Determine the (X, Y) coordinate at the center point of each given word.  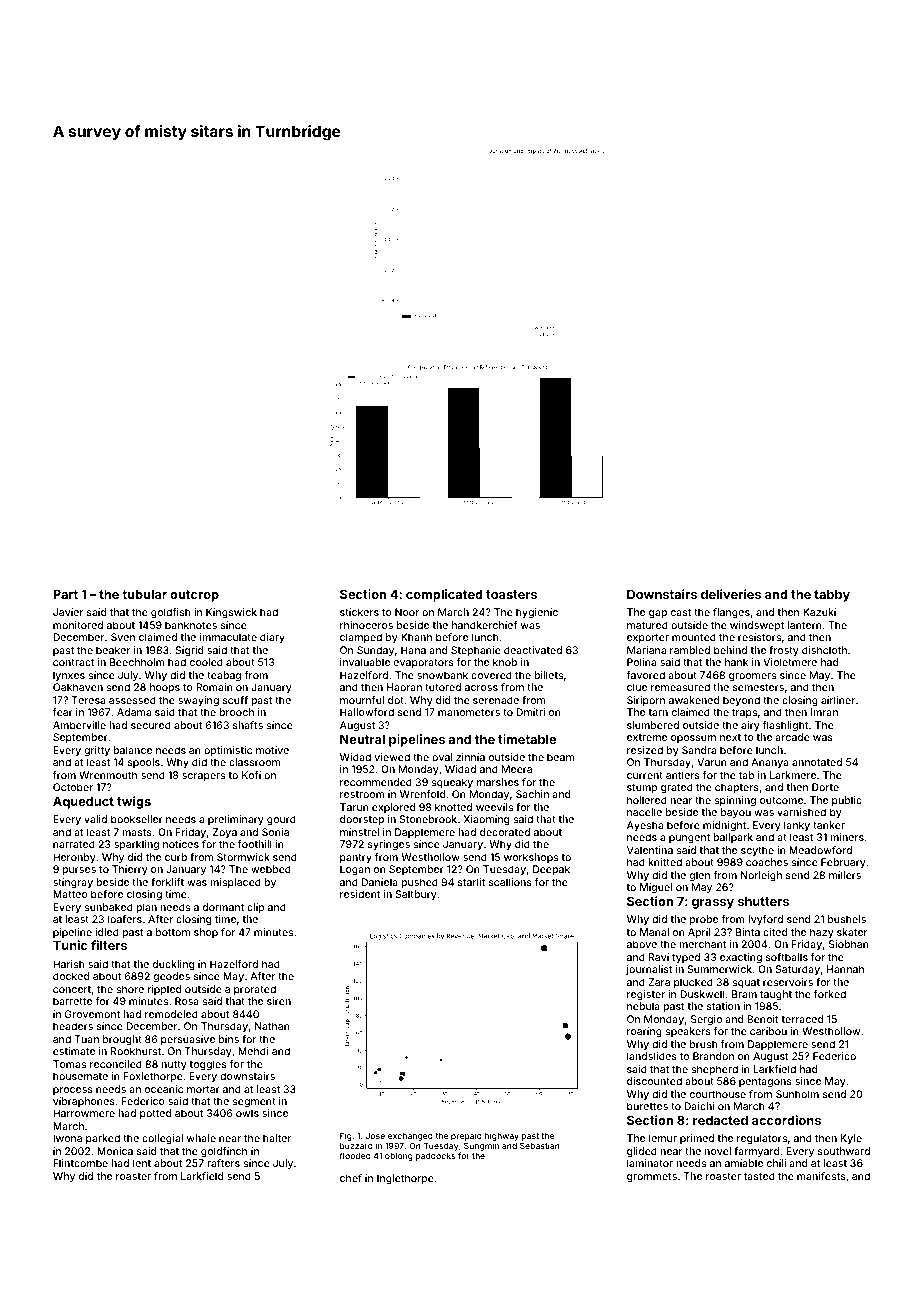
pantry (356, 858)
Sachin (532, 794)
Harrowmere (84, 1113)
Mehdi (253, 1051)
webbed (271, 869)
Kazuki (819, 612)
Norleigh (761, 876)
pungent (689, 838)
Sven (123, 637)
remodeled (171, 1014)
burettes (647, 1106)
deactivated (533, 650)
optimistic (228, 751)
